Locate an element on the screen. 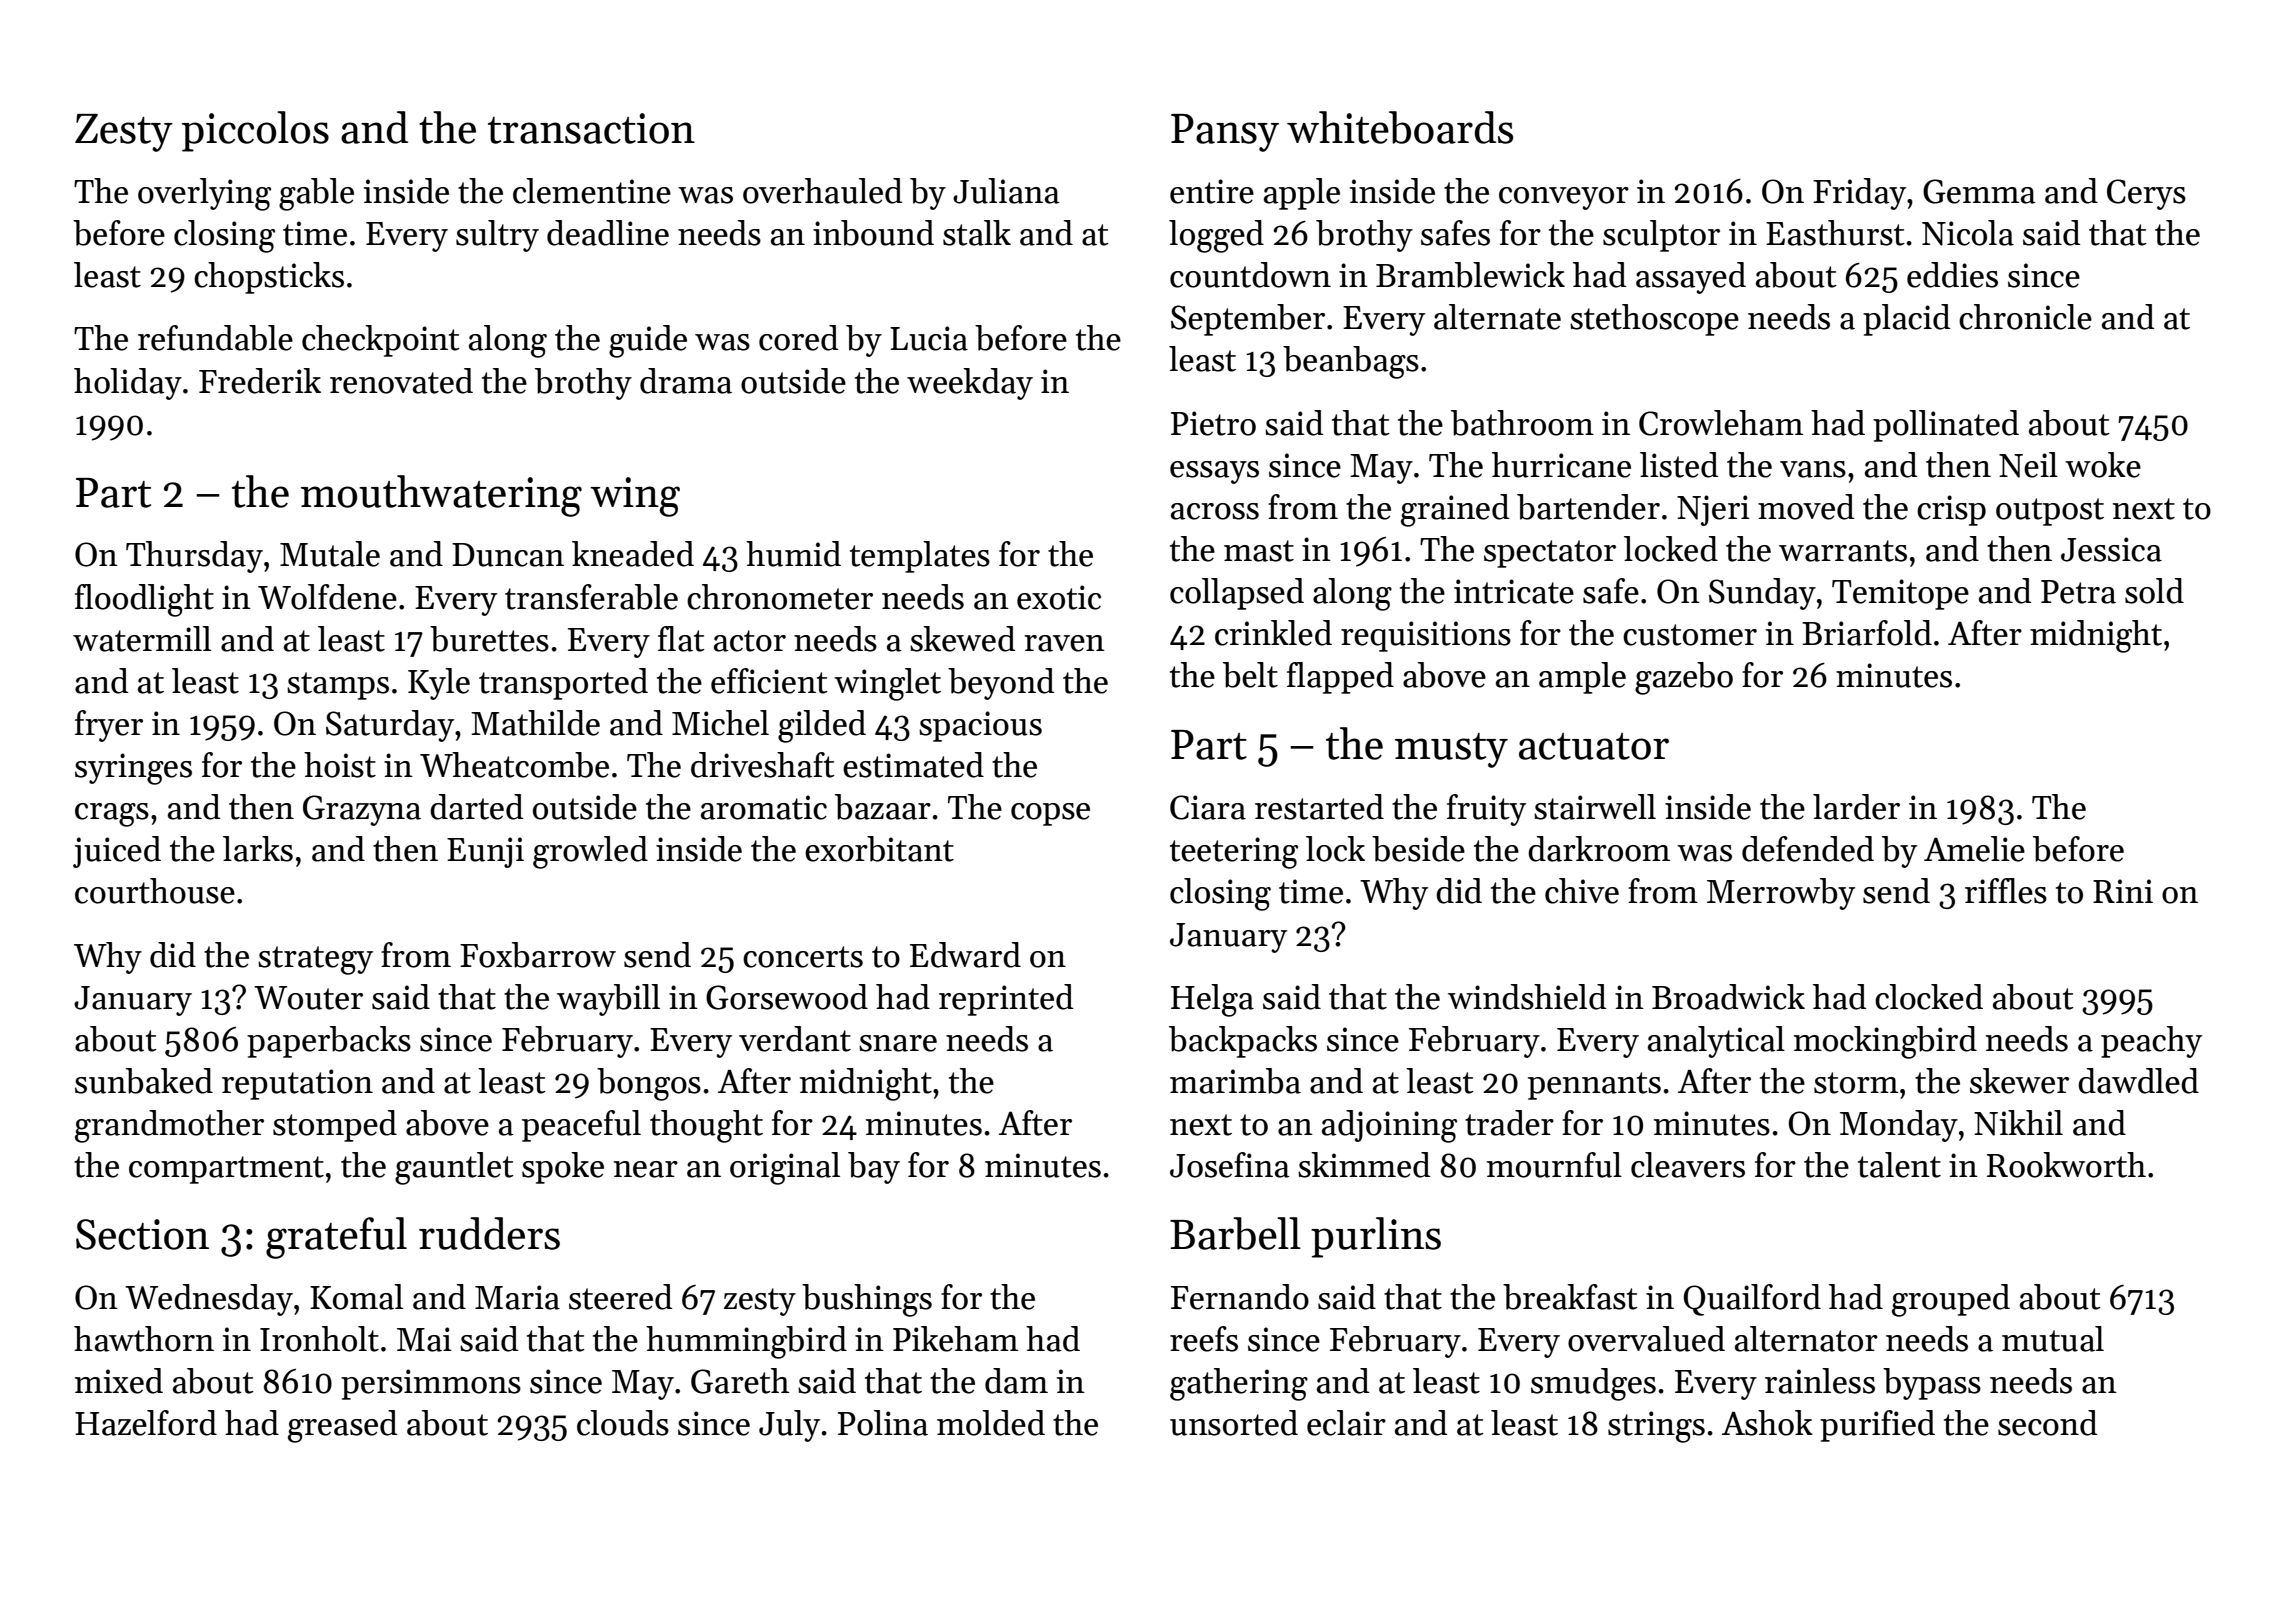 The width and height of the screenshot is (2292, 1620). larder is located at coordinates (1856, 807).
